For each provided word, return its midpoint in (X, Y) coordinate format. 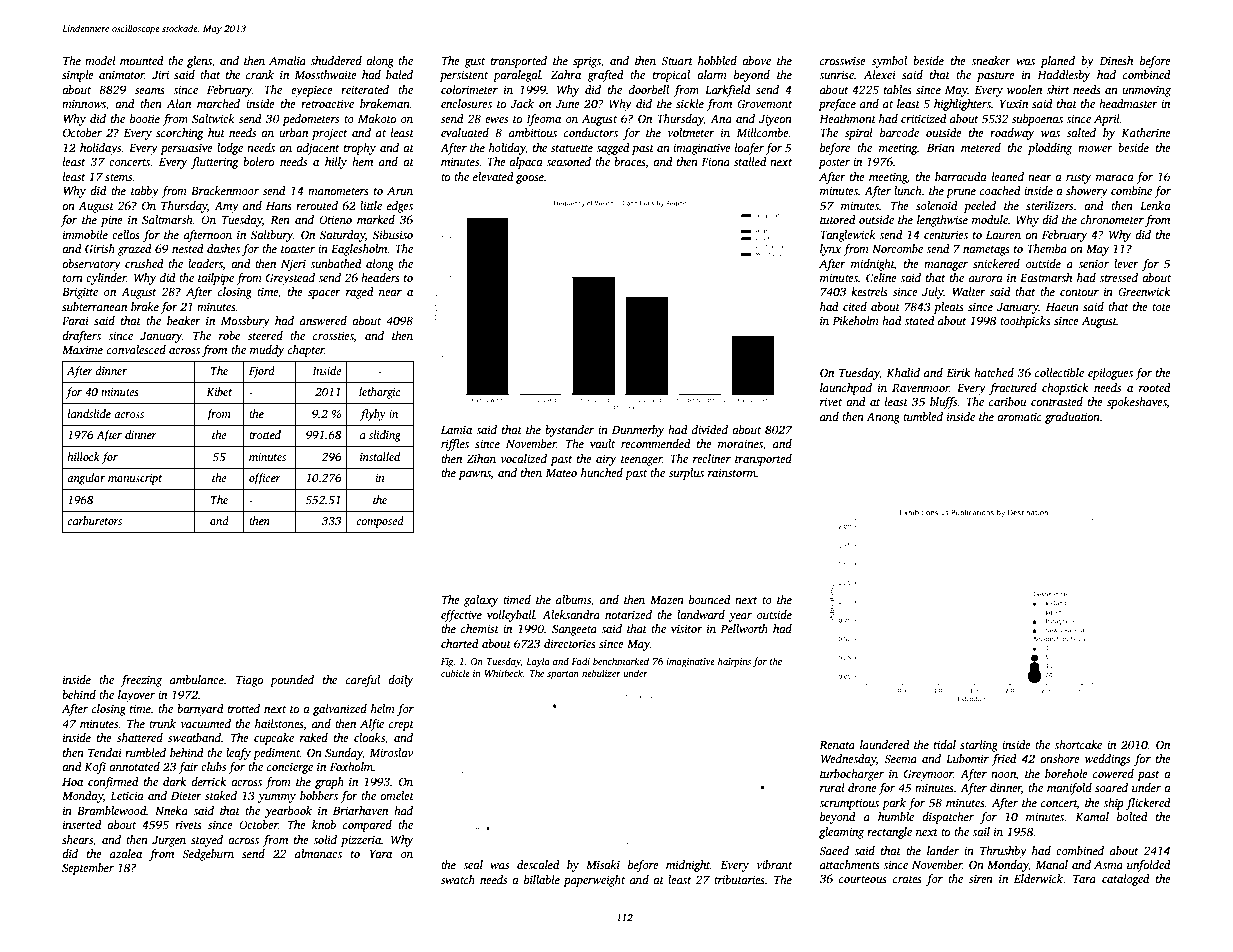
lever (1126, 263)
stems (118, 177)
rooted (1155, 387)
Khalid (903, 372)
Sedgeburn (208, 855)
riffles (455, 445)
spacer (324, 294)
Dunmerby (638, 431)
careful (363, 681)
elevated (493, 176)
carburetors (94, 520)
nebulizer (601, 673)
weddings (1107, 760)
